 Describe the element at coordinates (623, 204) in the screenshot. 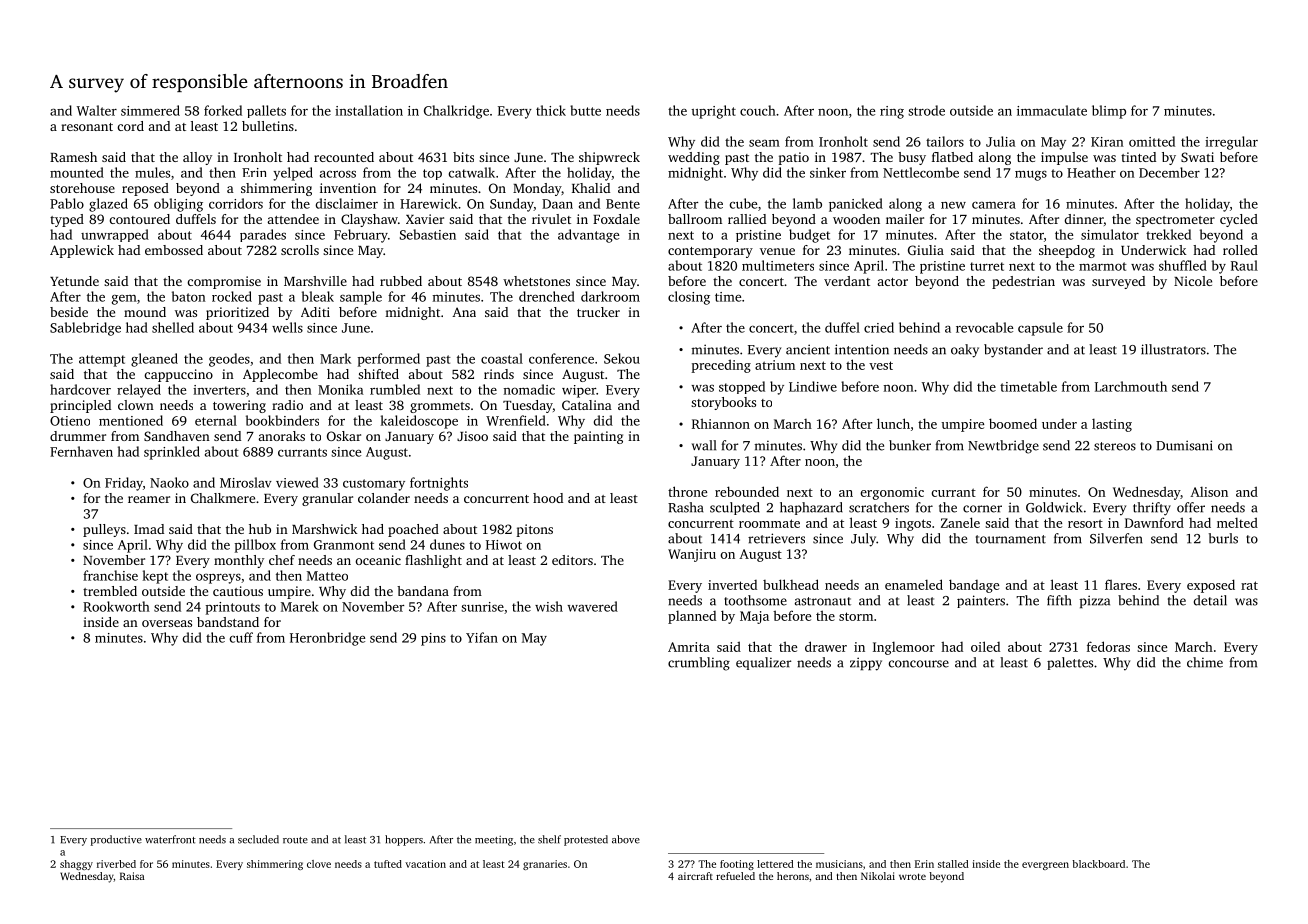

I see `Bente` at that location.
